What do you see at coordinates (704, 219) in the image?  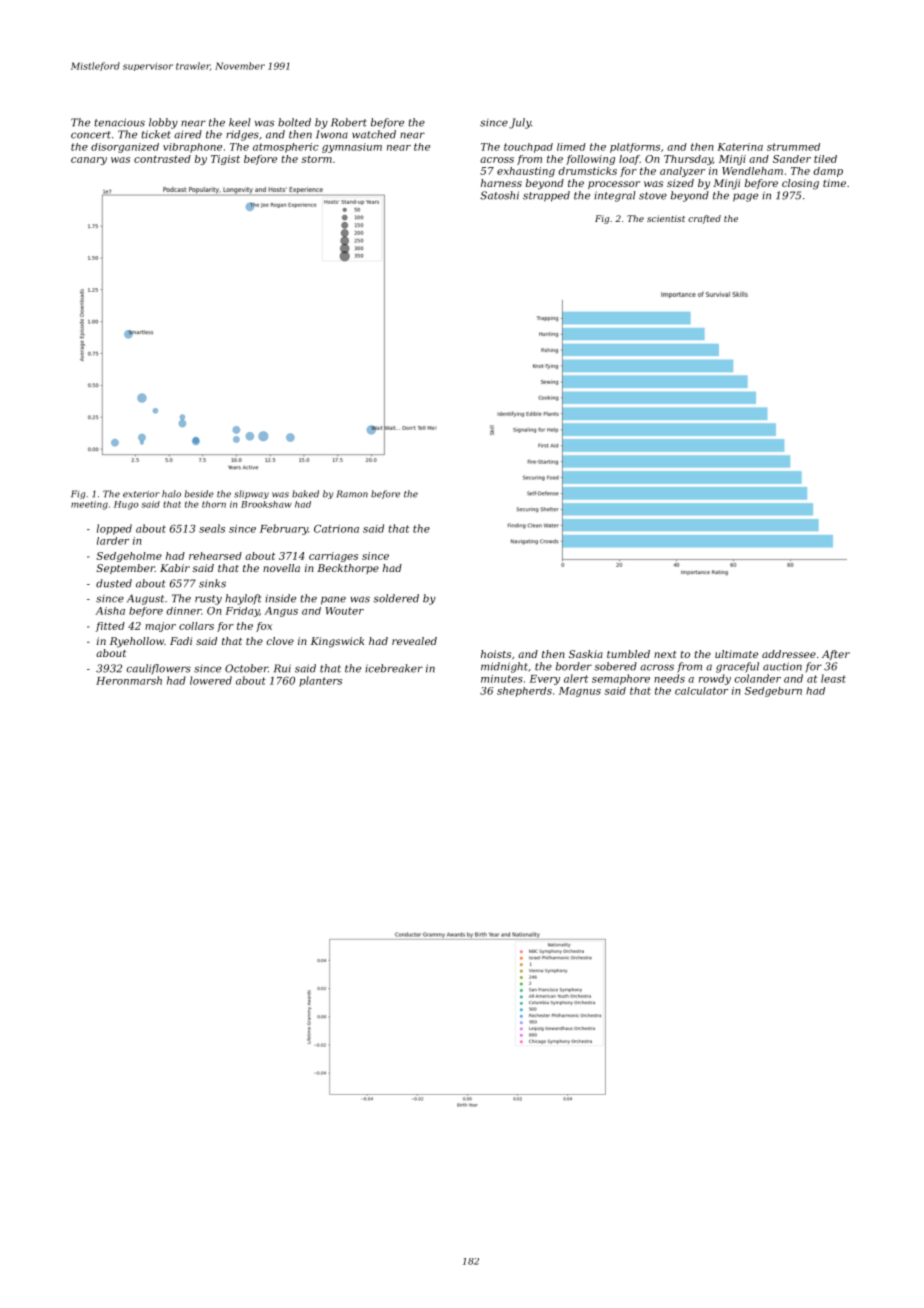 I see `crafted` at bounding box center [704, 219].
